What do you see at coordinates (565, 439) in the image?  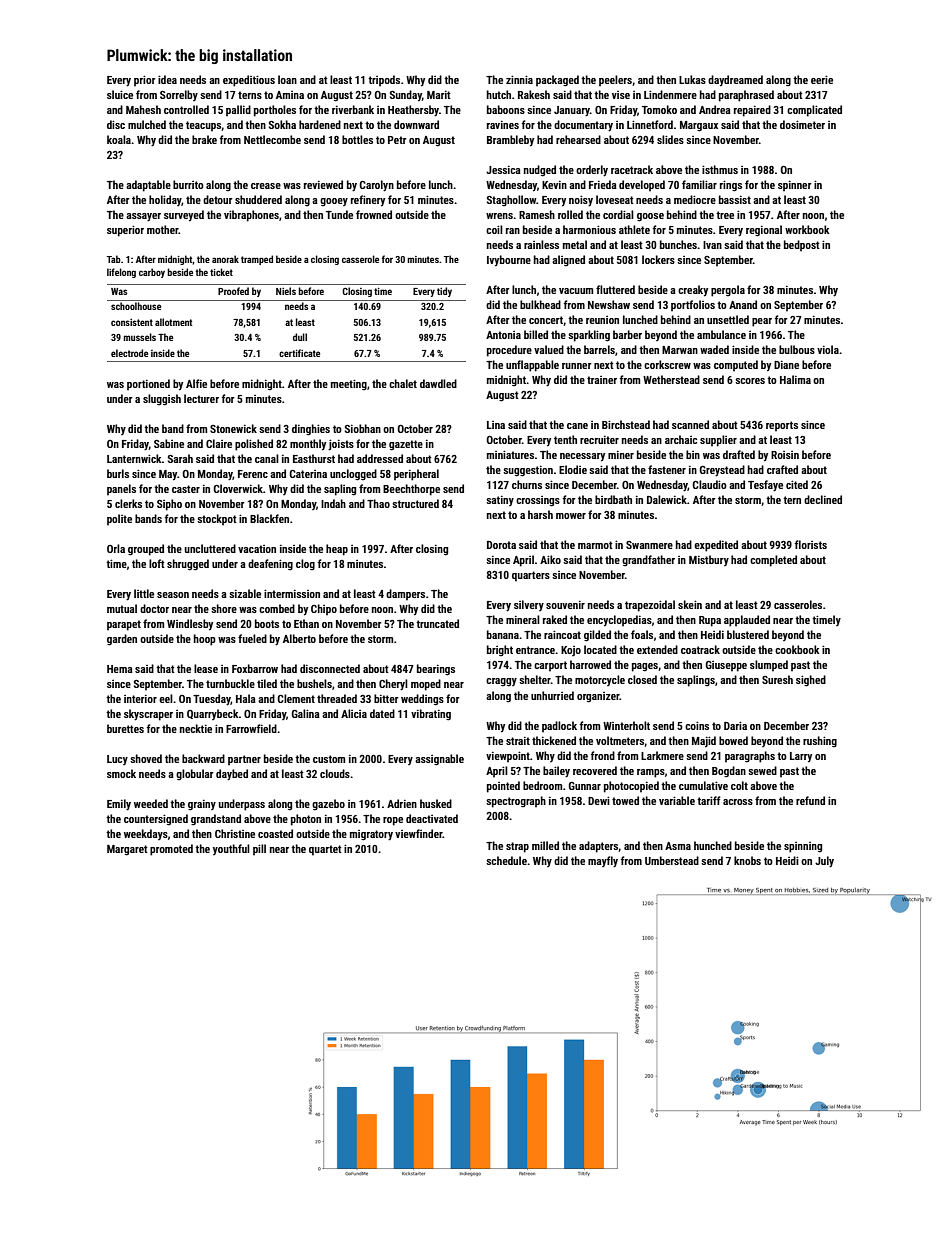 I see `tenth` at bounding box center [565, 439].
